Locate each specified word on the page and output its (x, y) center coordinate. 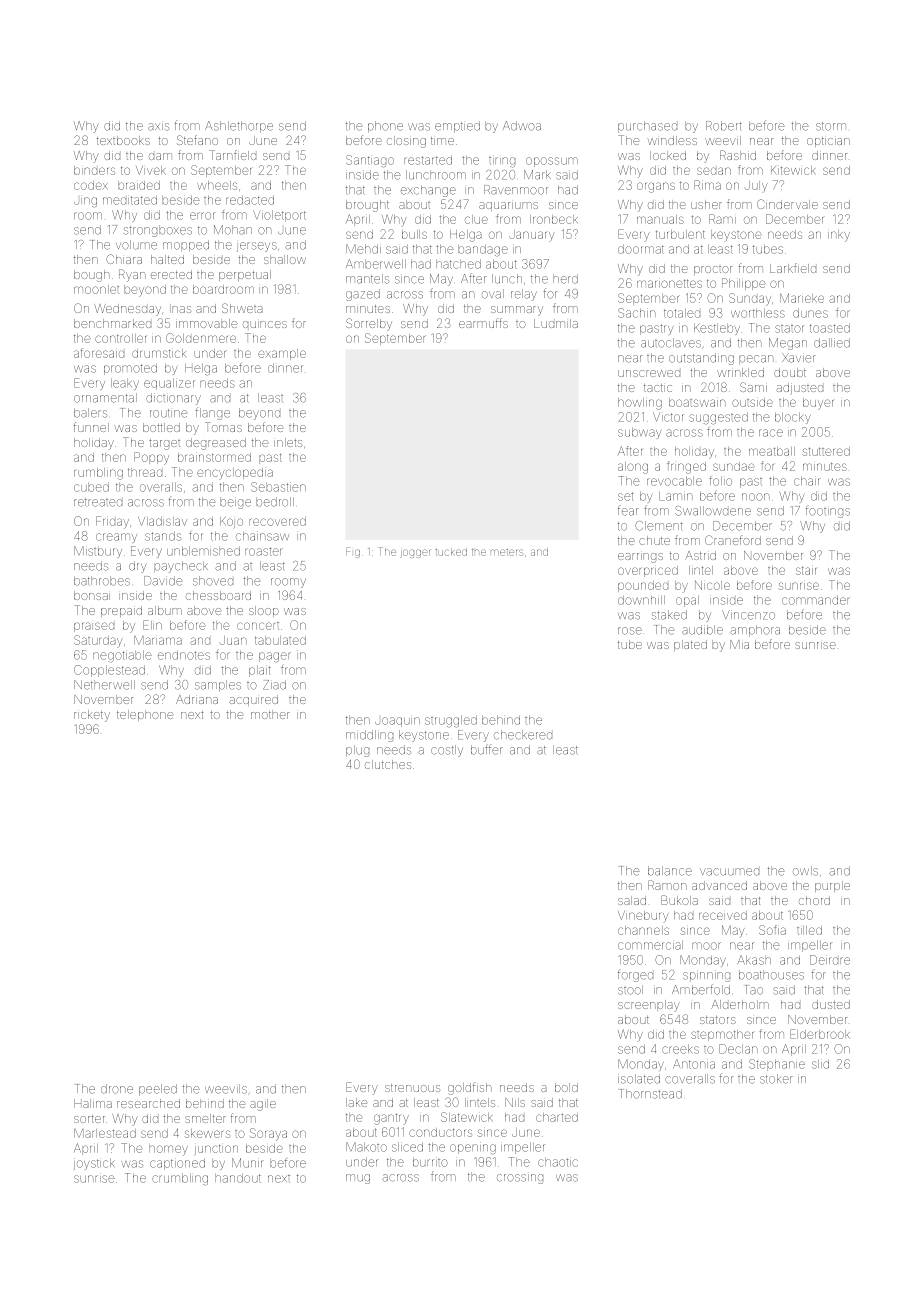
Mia (739, 644)
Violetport (279, 216)
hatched (458, 264)
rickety (92, 716)
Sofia (772, 930)
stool (630, 990)
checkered (523, 735)
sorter (89, 1119)
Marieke (802, 298)
